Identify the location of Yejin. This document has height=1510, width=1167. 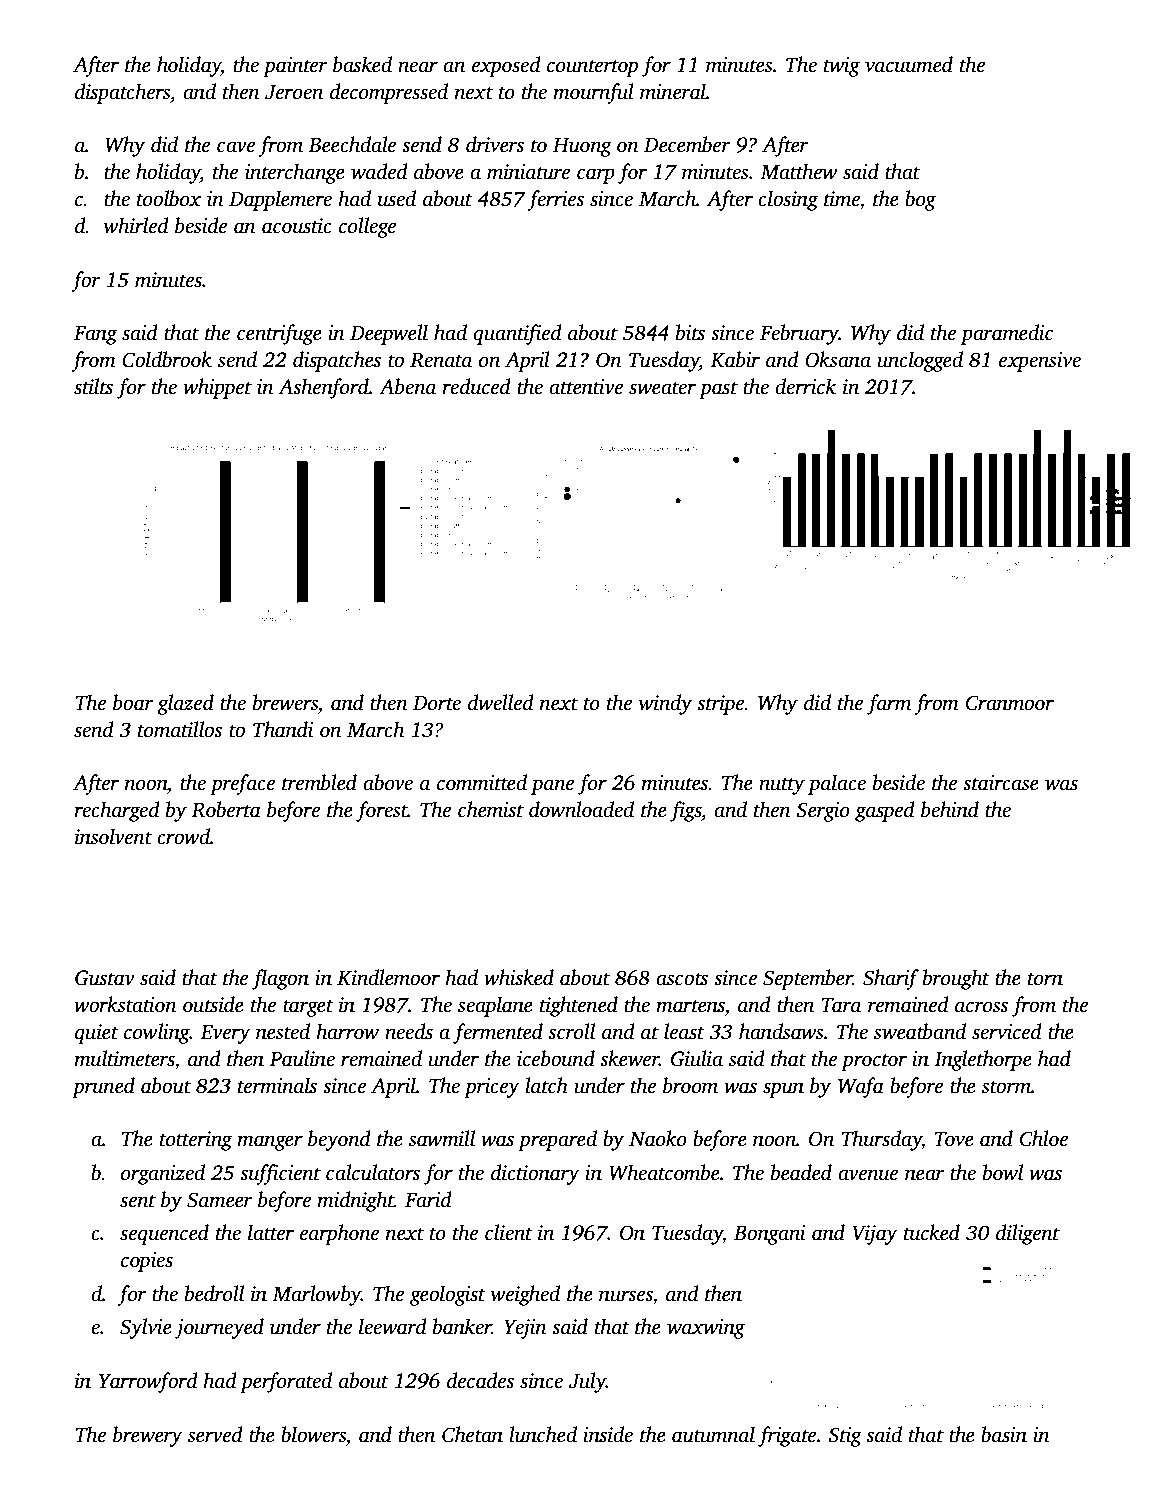
(525, 1329).
